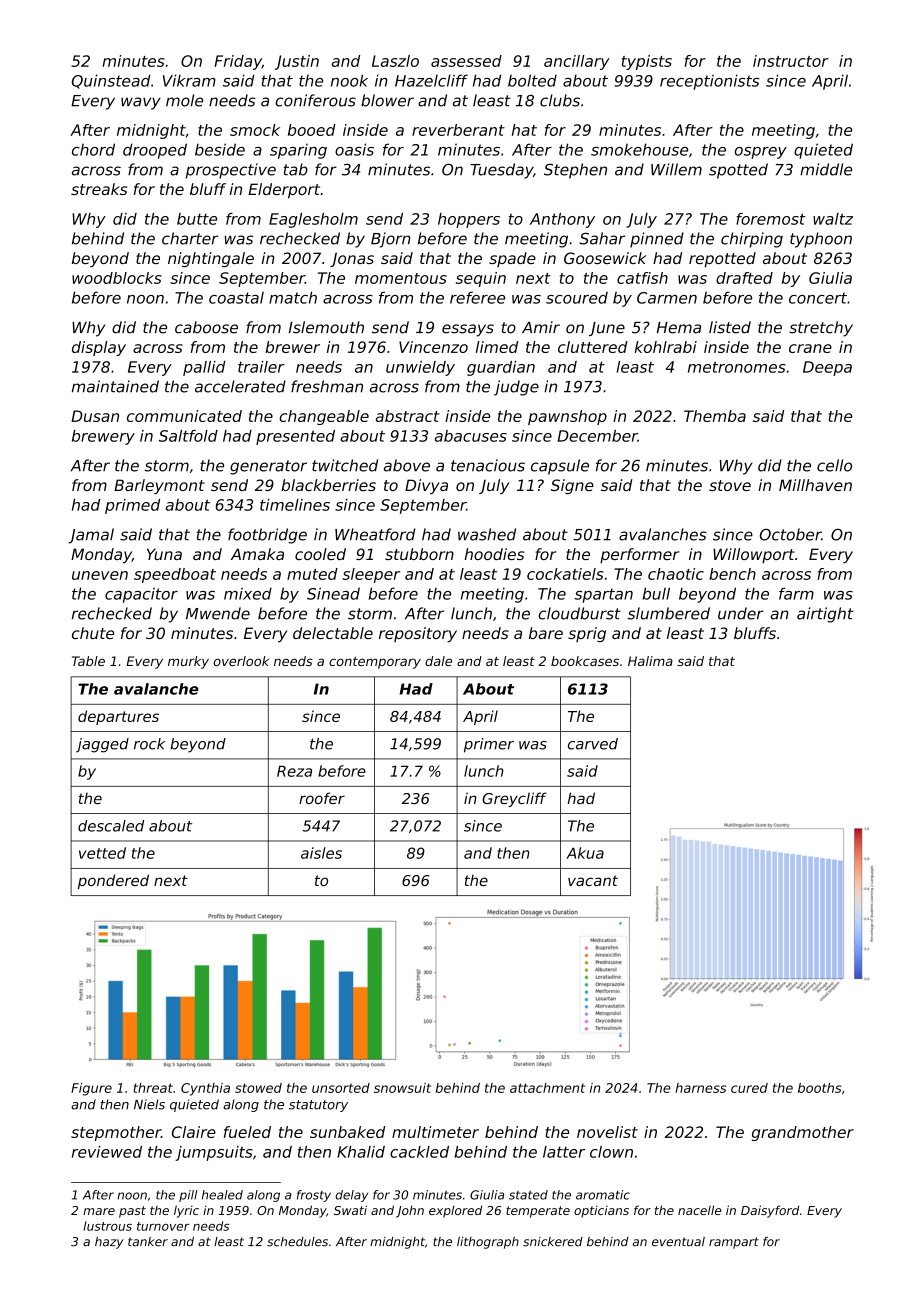 This page has width=924, height=1308. I want to click on tanker, so click(148, 1242).
